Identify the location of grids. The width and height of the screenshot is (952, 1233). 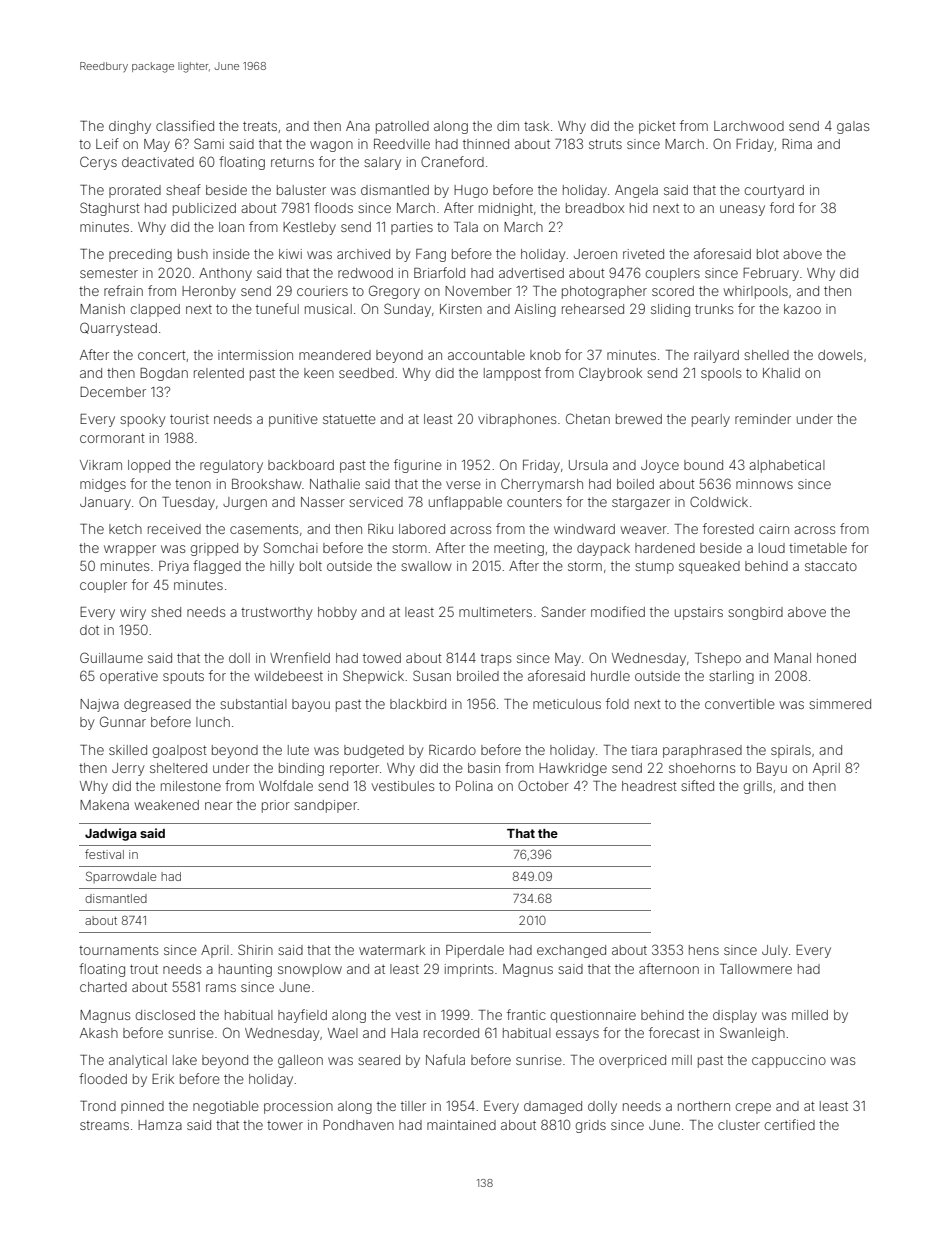
(591, 1126).
